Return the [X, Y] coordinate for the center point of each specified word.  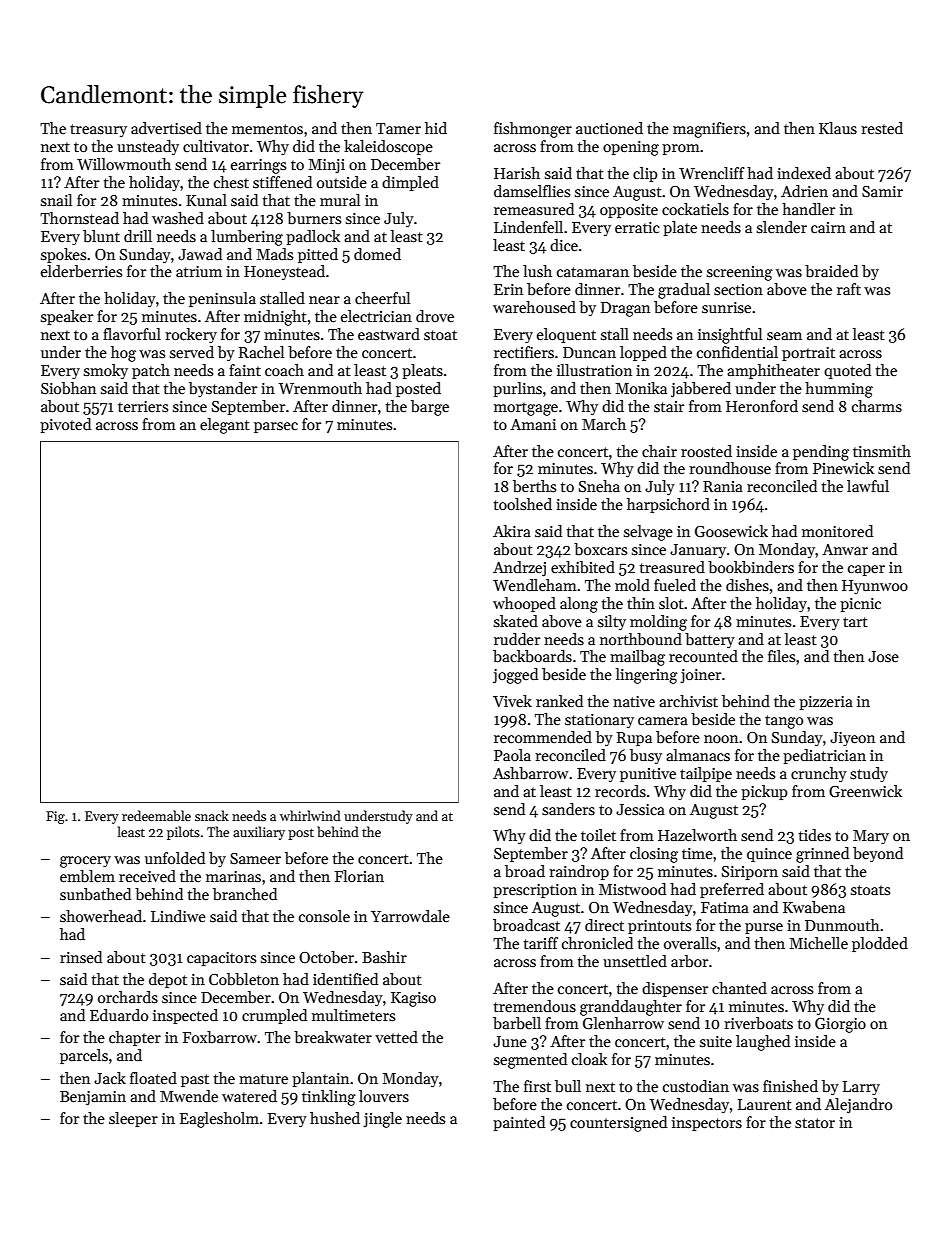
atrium [199, 271]
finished [790, 1086]
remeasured [534, 209]
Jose [883, 656]
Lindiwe [178, 916]
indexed [804, 173]
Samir [882, 191]
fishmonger [533, 130]
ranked [559, 701]
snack [212, 815]
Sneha [599, 486]
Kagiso [413, 999]
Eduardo [119, 1015]
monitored [837, 531]
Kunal [206, 200]
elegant [225, 426]
